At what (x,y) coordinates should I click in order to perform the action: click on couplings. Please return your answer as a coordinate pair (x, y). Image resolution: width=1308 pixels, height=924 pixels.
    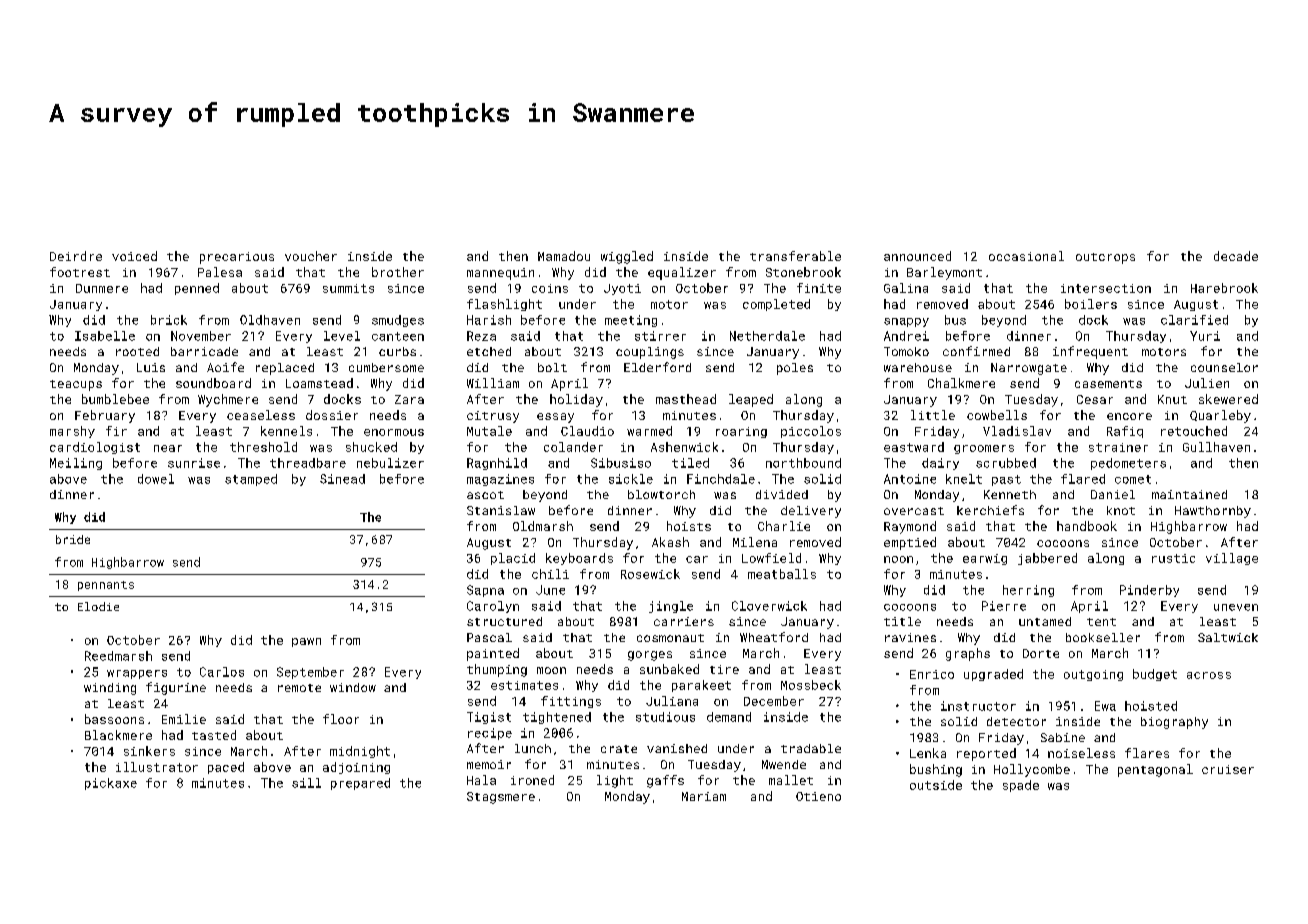
    Looking at the image, I should click on (650, 353).
